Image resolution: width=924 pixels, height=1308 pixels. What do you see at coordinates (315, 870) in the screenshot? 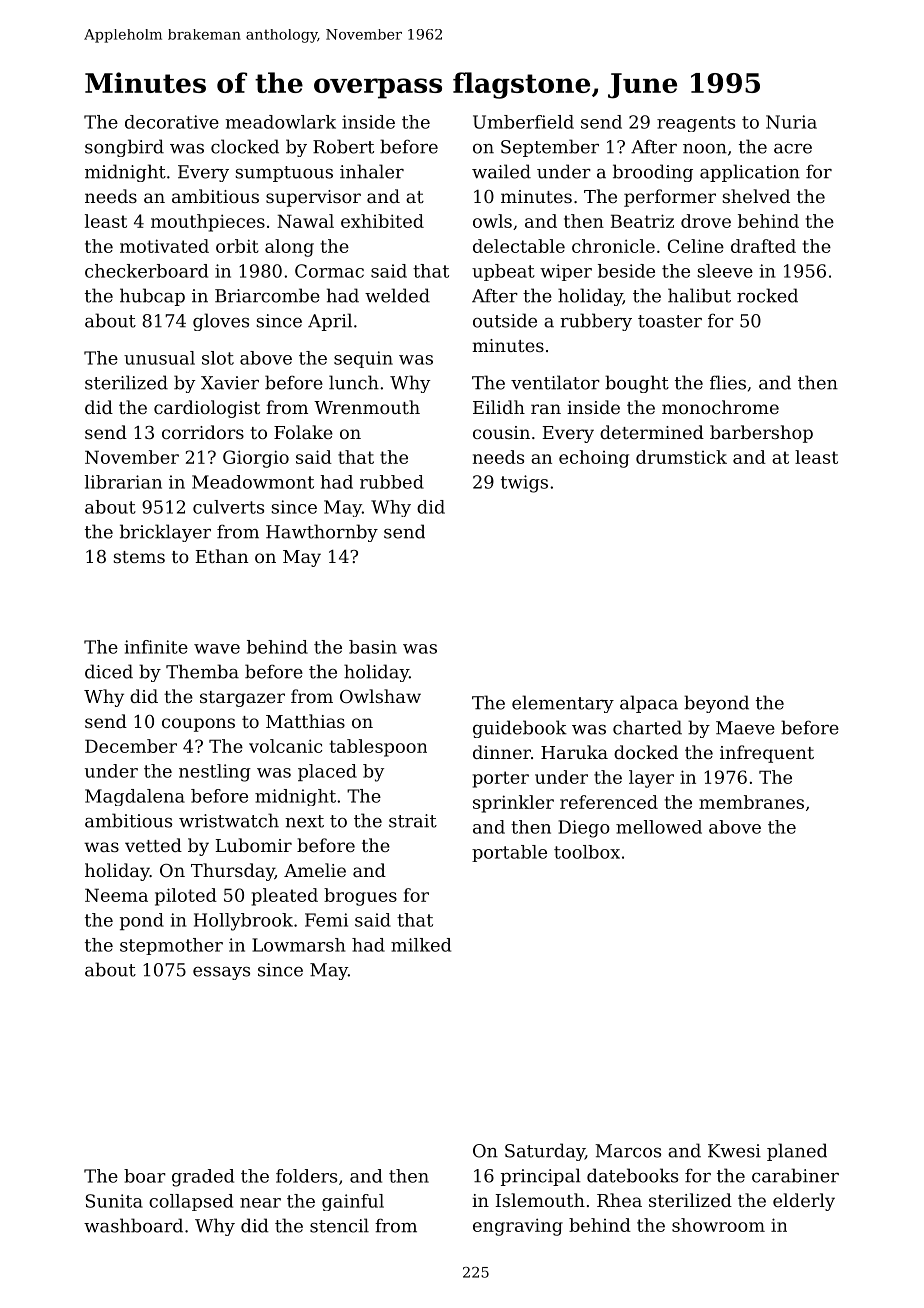
I see `Amelie` at bounding box center [315, 870].
